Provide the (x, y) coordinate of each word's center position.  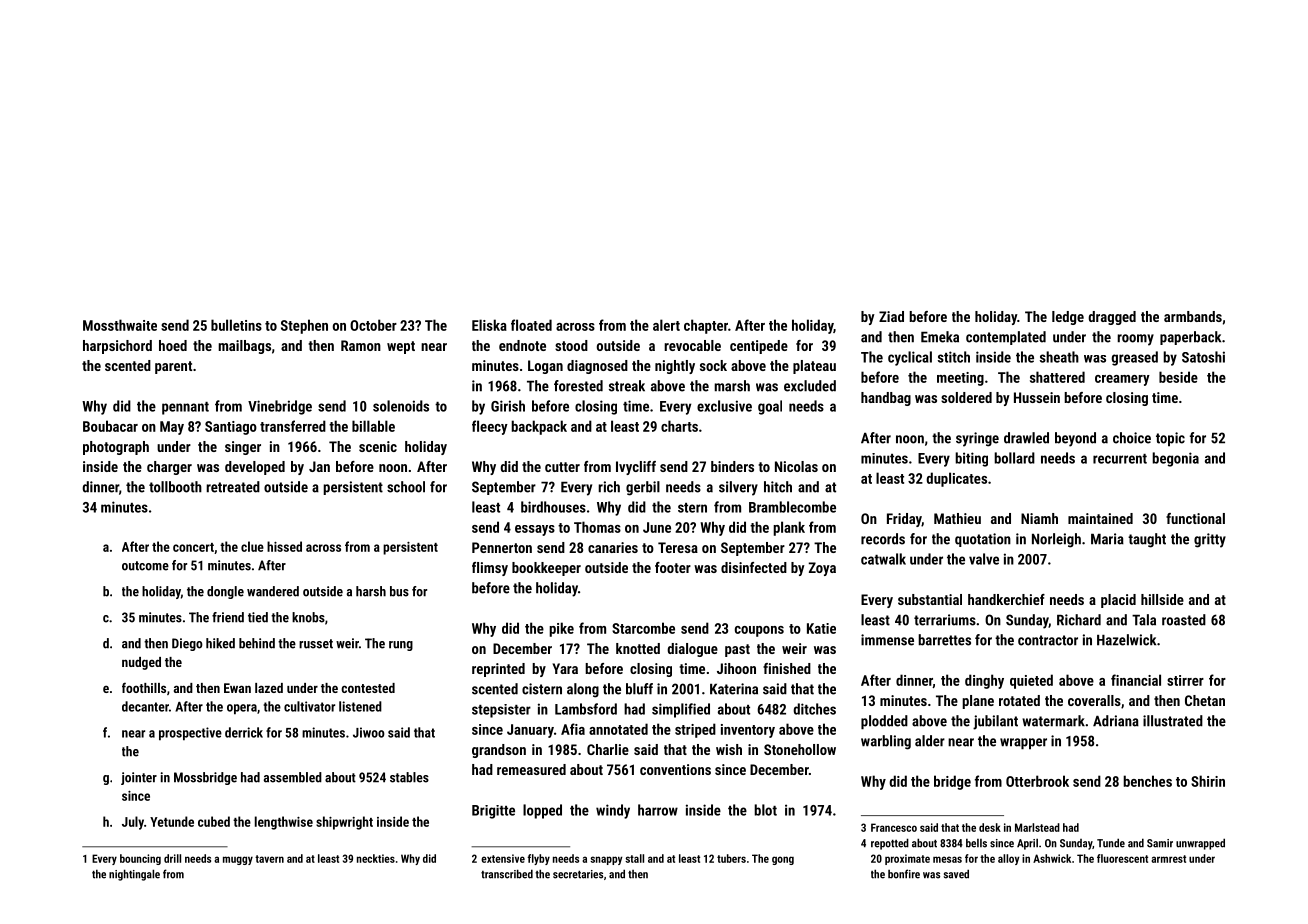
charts (679, 426)
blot (765, 810)
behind (257, 643)
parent (173, 367)
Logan (545, 367)
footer (673, 567)
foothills (144, 687)
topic (1170, 439)
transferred (293, 426)
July (133, 823)
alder (930, 741)
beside (1178, 377)
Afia (573, 729)
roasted (1184, 620)
